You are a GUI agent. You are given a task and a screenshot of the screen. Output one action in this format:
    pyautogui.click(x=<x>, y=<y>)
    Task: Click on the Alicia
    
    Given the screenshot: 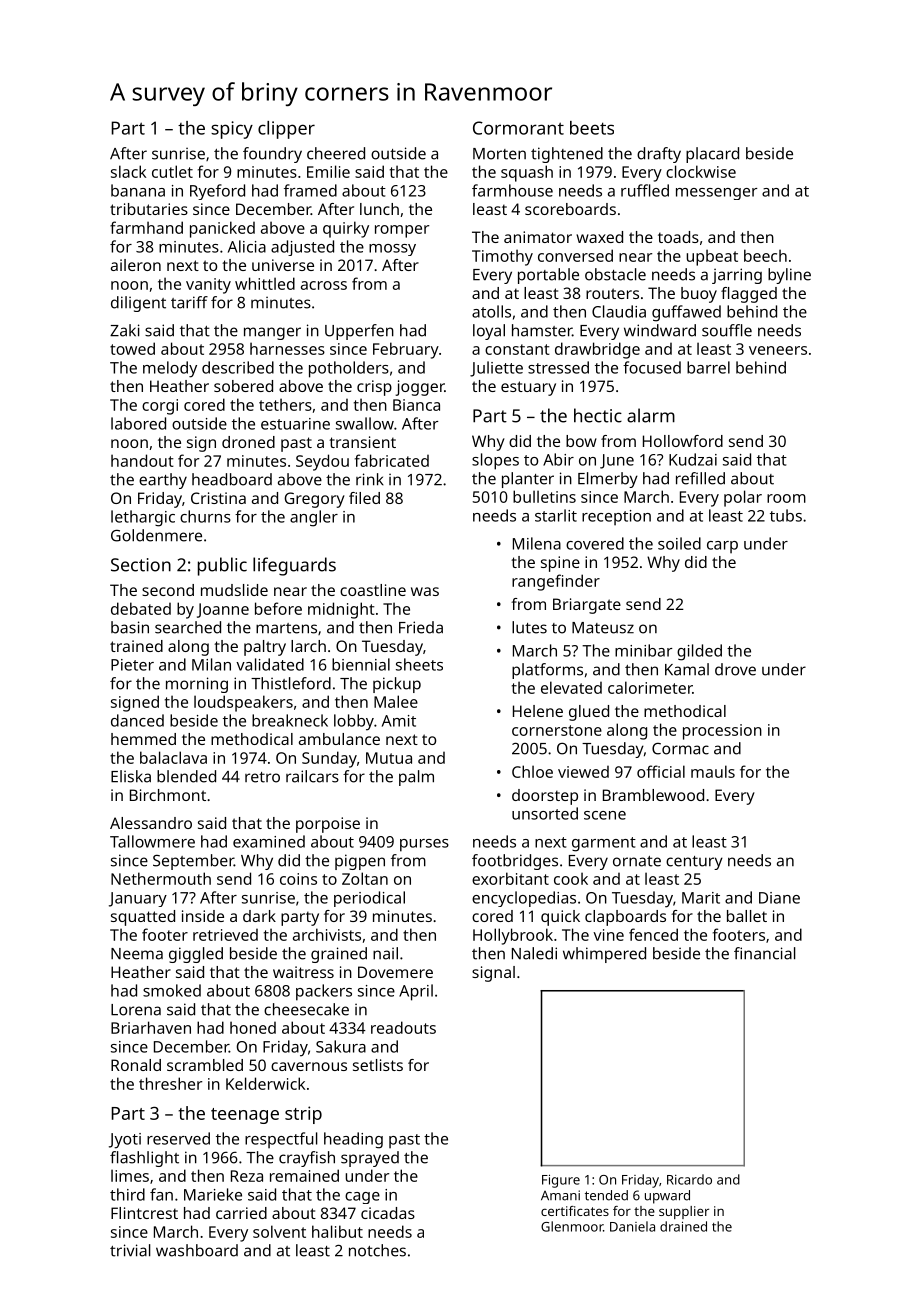 What is the action you would take?
    pyautogui.click(x=247, y=246)
